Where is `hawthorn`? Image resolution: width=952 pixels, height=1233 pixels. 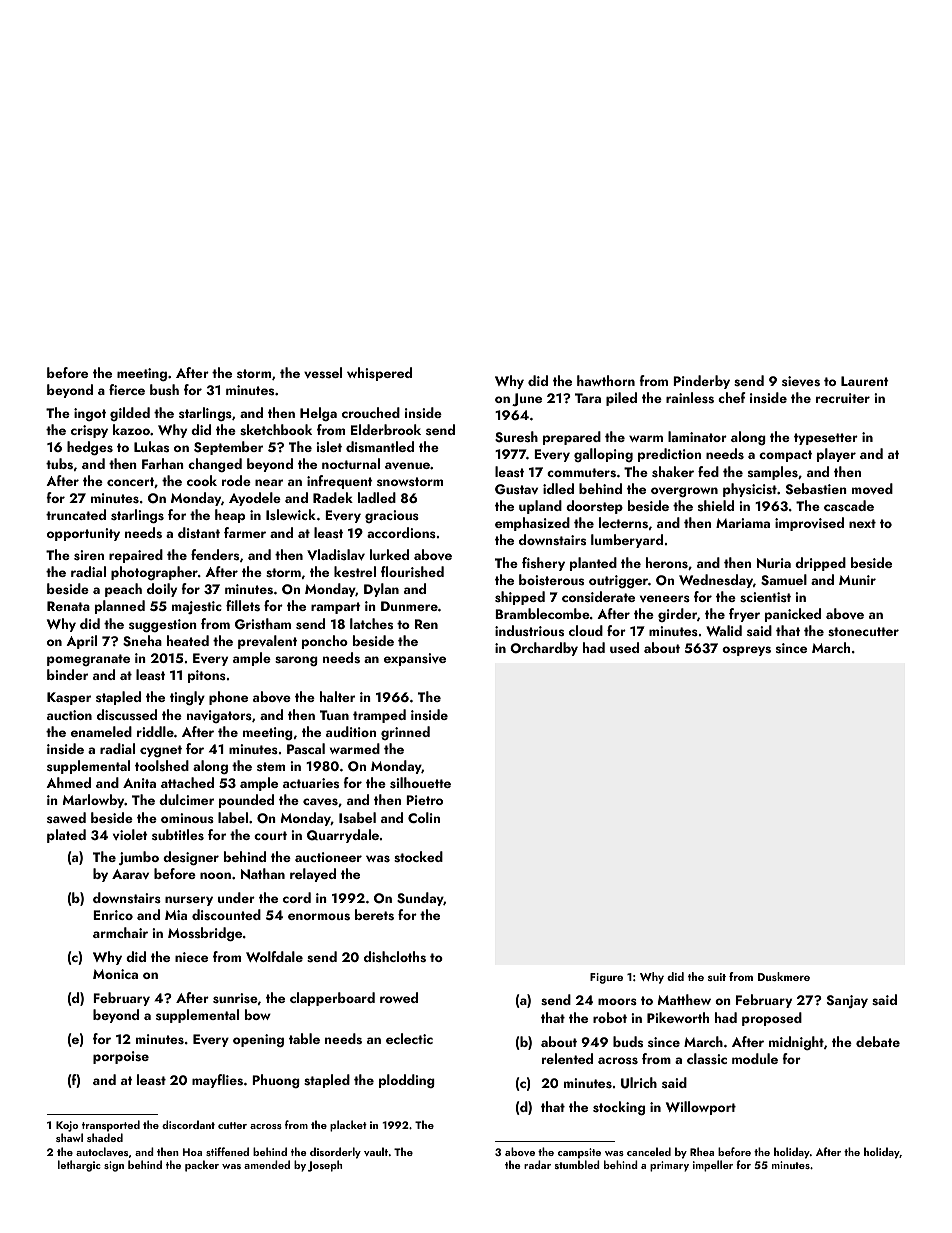 hawthorn is located at coordinates (606, 380).
